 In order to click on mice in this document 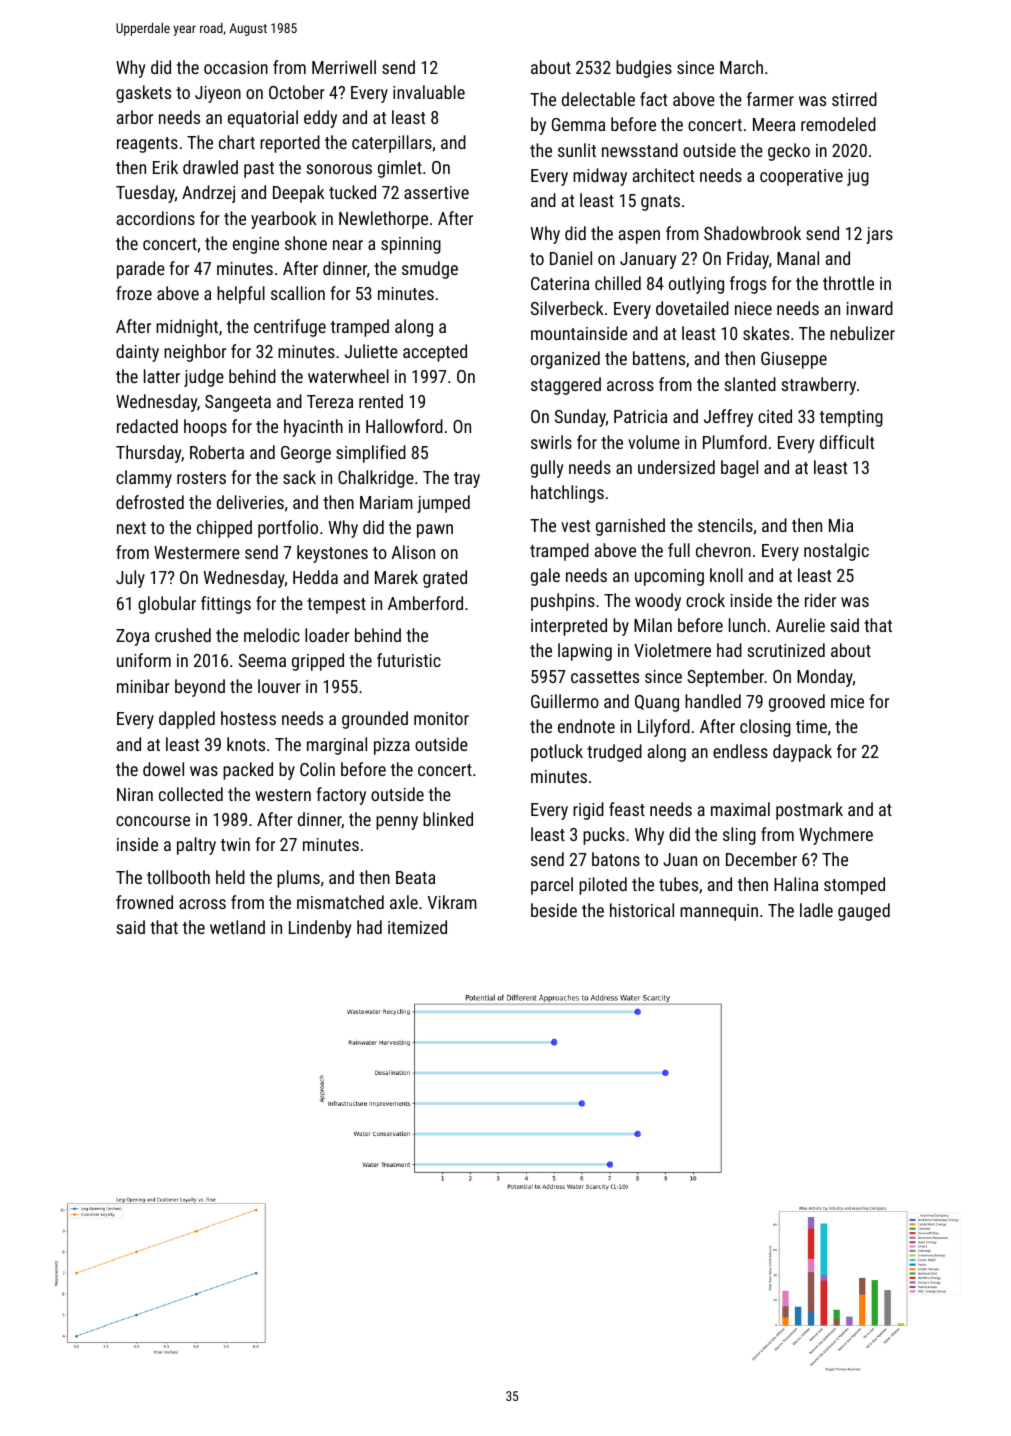, I will do `click(847, 701)`.
